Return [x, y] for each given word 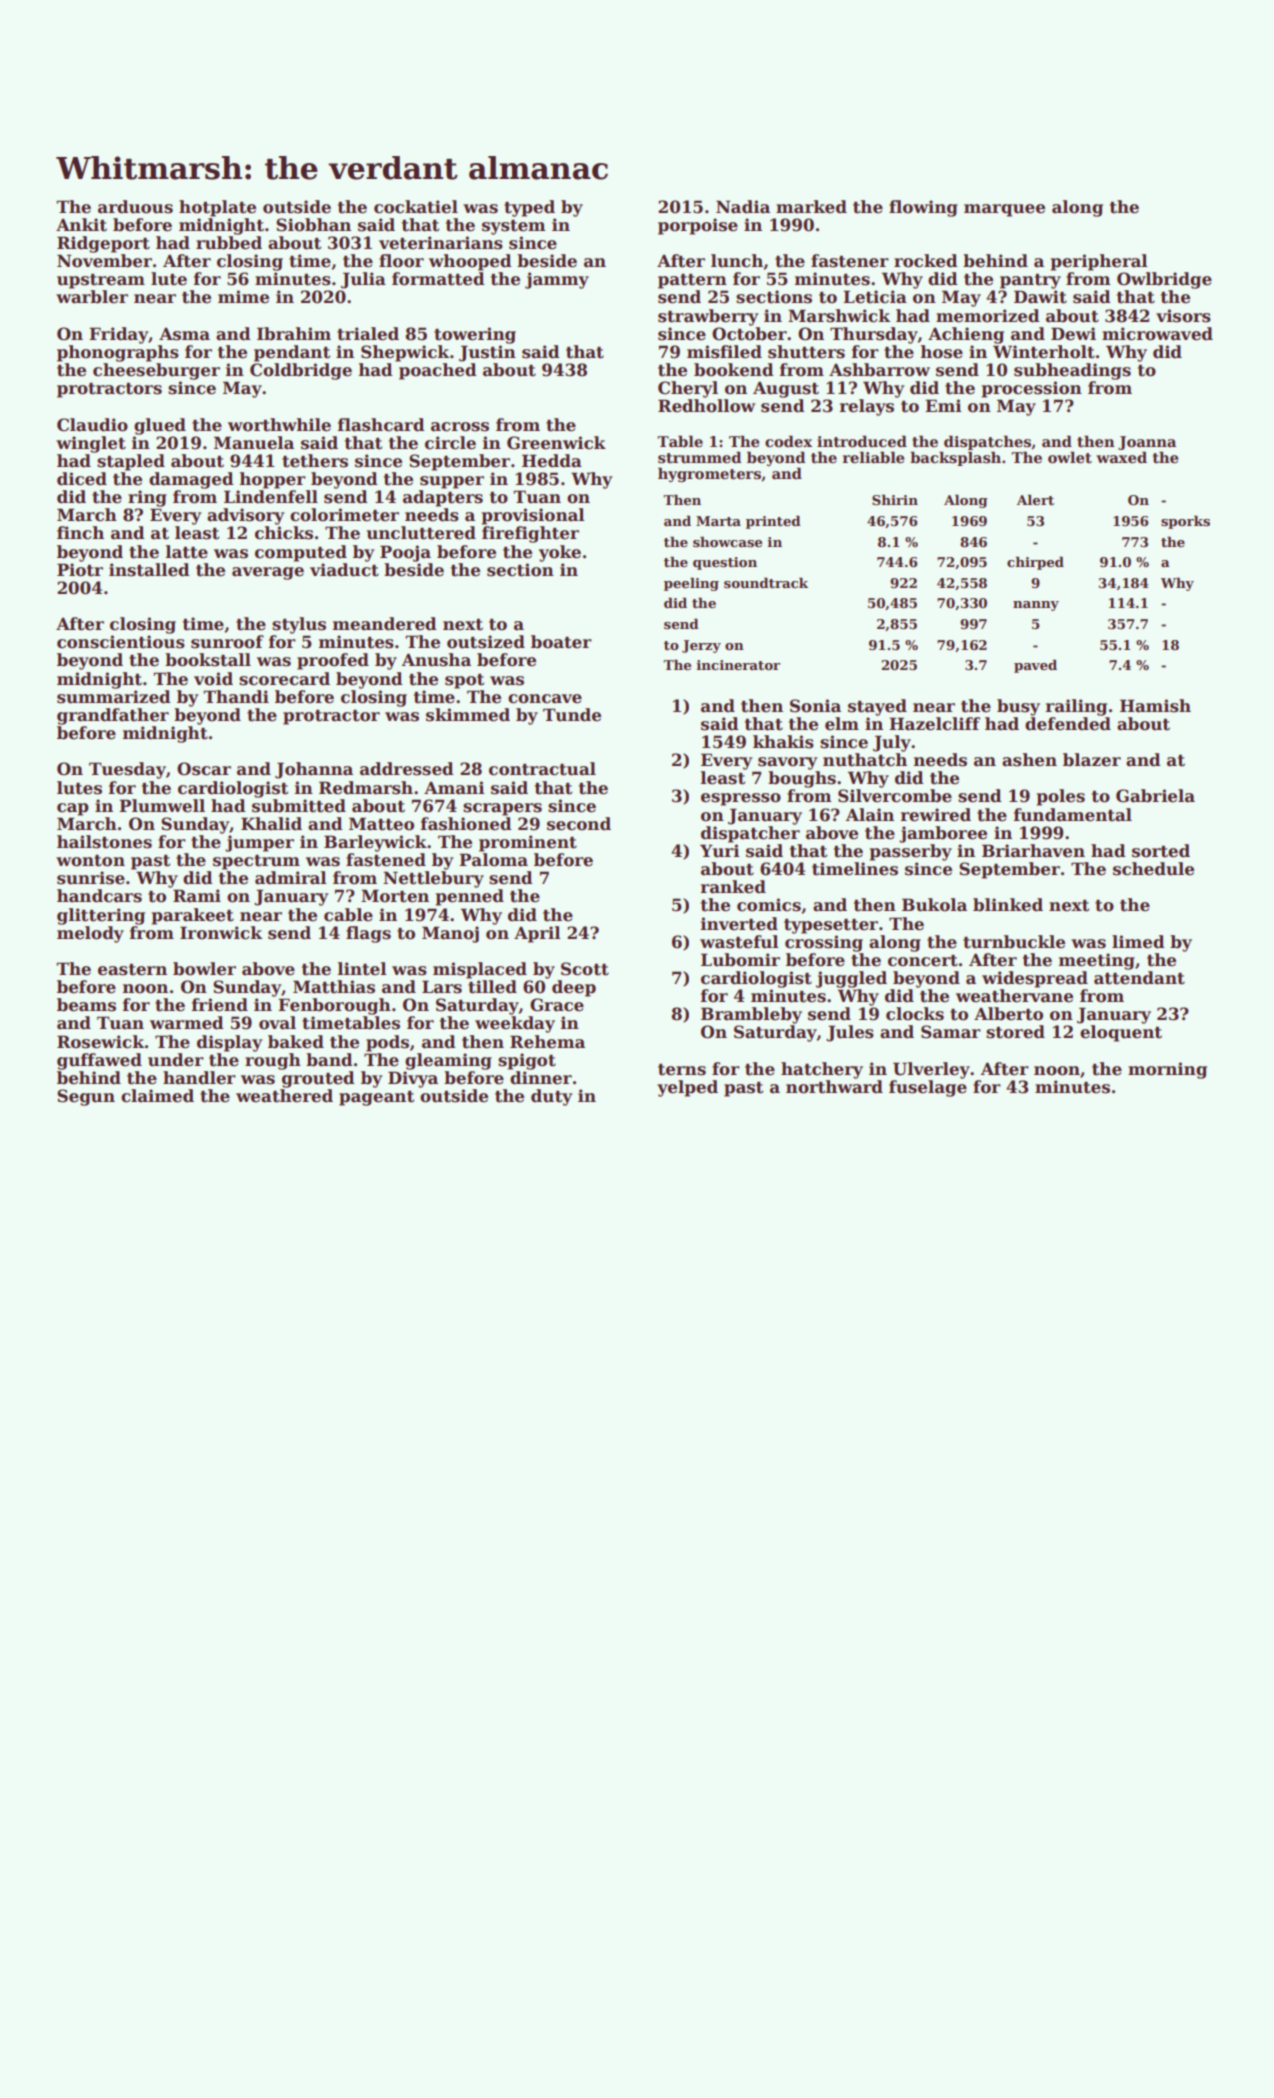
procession [1031, 389]
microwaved [1157, 334]
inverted [739, 924]
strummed [700, 457]
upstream [101, 281]
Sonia [815, 706]
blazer [1092, 760]
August [786, 389]
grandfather [113, 716]
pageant [376, 1098]
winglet [91, 444]
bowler [204, 969]
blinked [1008, 905]
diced [82, 479]
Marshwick [839, 316]
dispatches [987, 442]
